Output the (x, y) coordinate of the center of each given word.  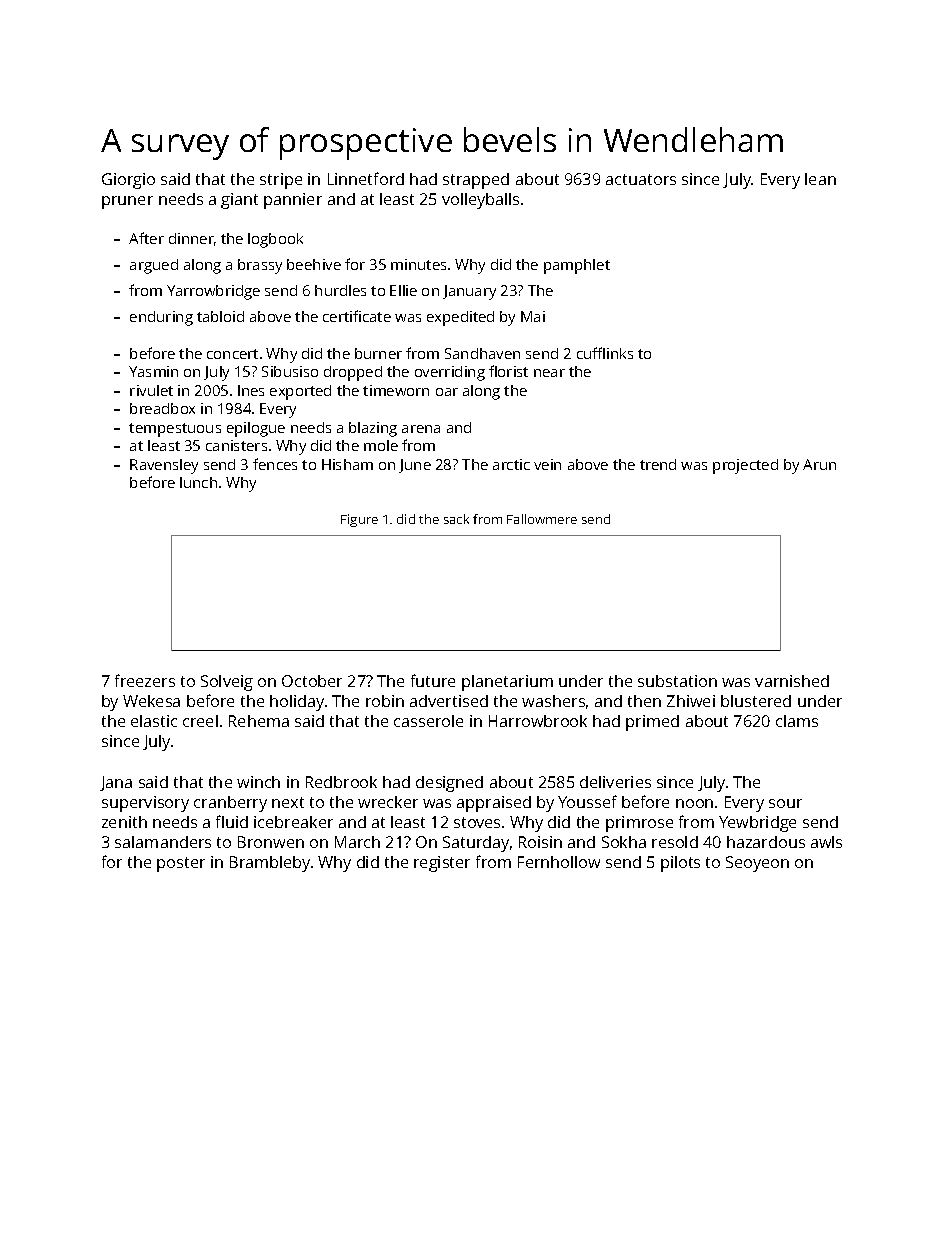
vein (547, 464)
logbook (275, 240)
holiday (297, 703)
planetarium (507, 683)
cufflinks (605, 353)
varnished (792, 681)
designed (449, 784)
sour (785, 803)
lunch (198, 482)
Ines (251, 390)
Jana (116, 783)
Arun (819, 464)
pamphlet (577, 266)
